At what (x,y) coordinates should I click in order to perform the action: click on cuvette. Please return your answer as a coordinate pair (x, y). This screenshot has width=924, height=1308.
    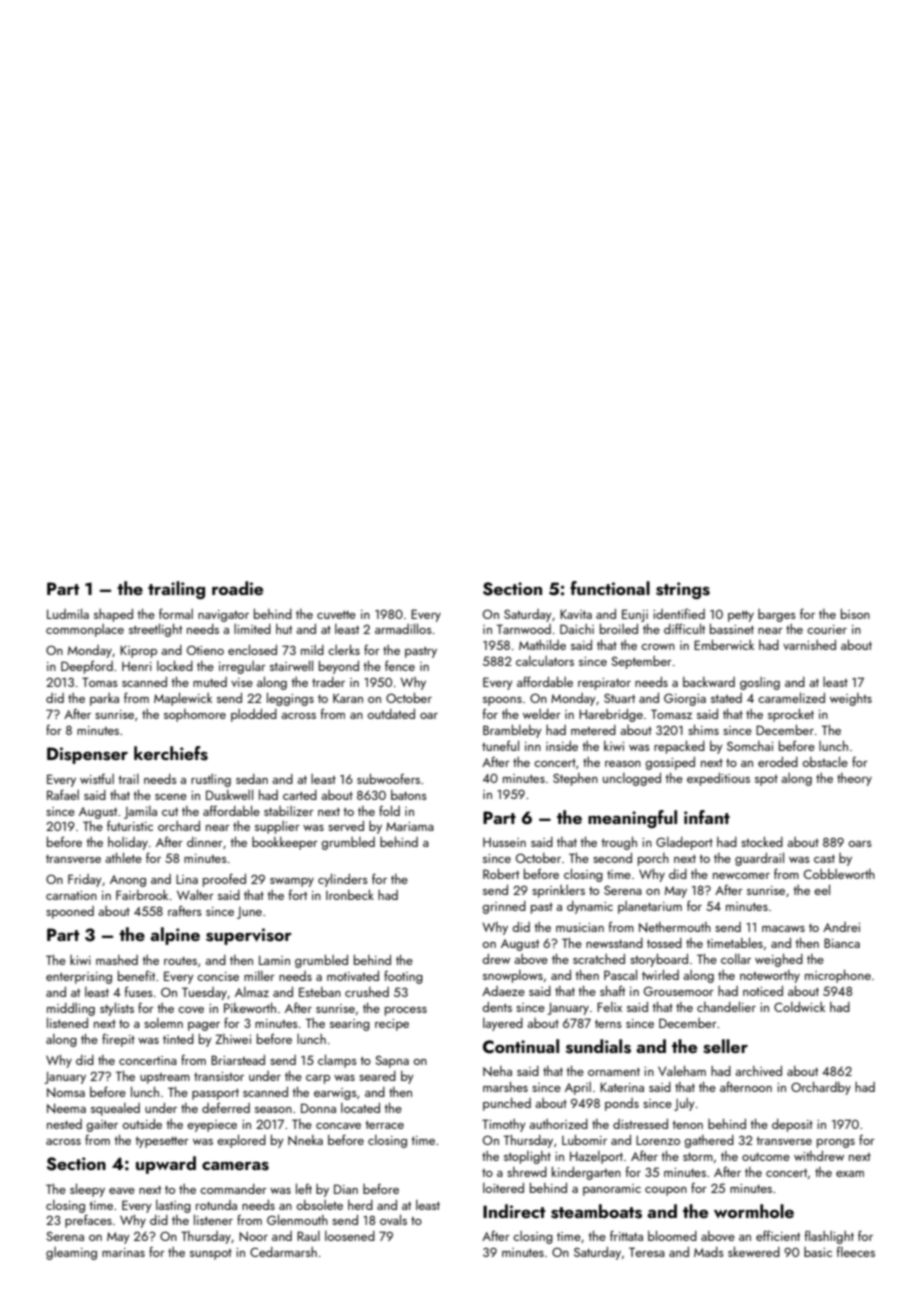
    Looking at the image, I should click on (336, 614).
